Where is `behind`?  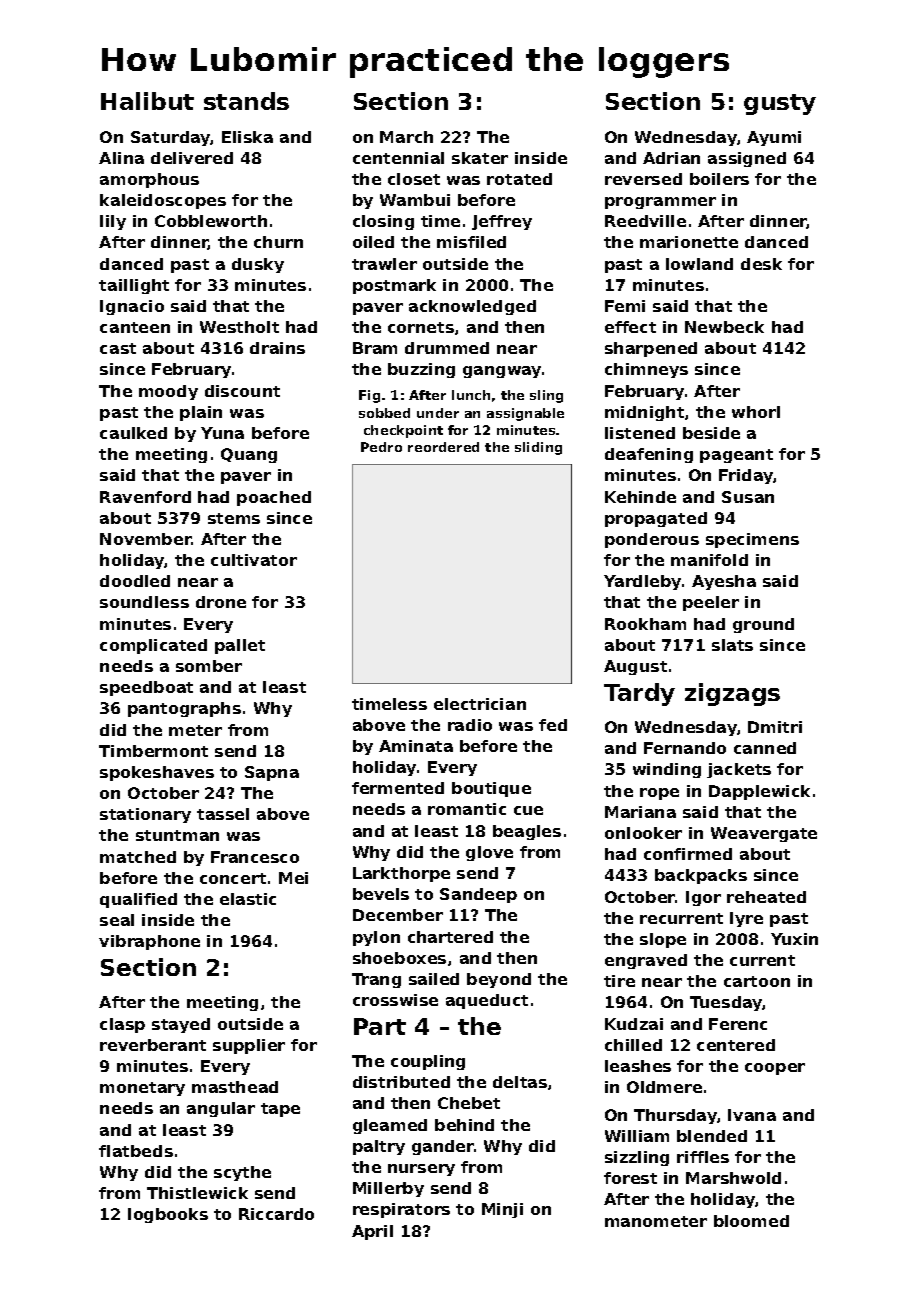 behind is located at coordinates (464, 1125).
